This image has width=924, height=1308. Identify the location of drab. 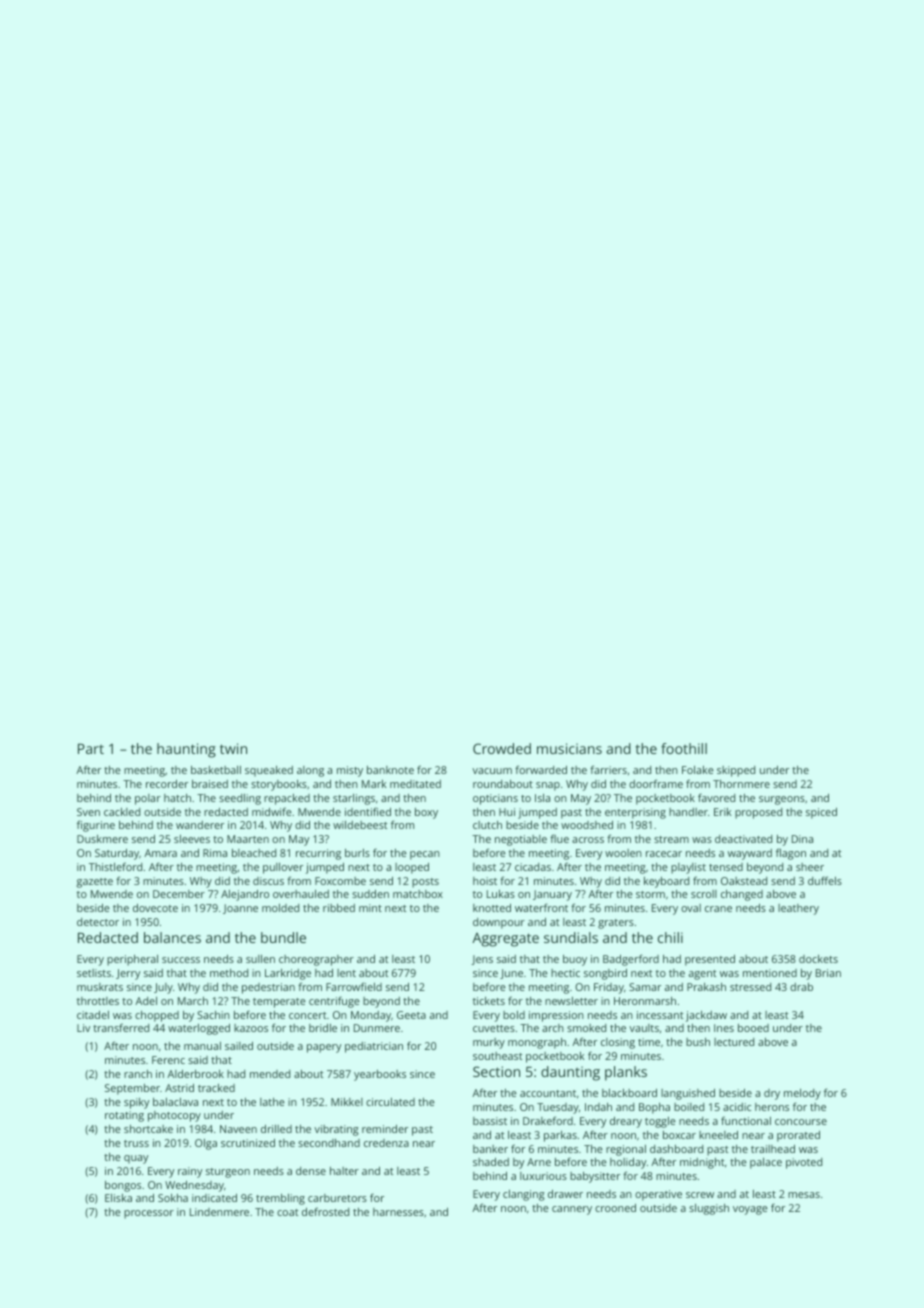
(801, 987).
